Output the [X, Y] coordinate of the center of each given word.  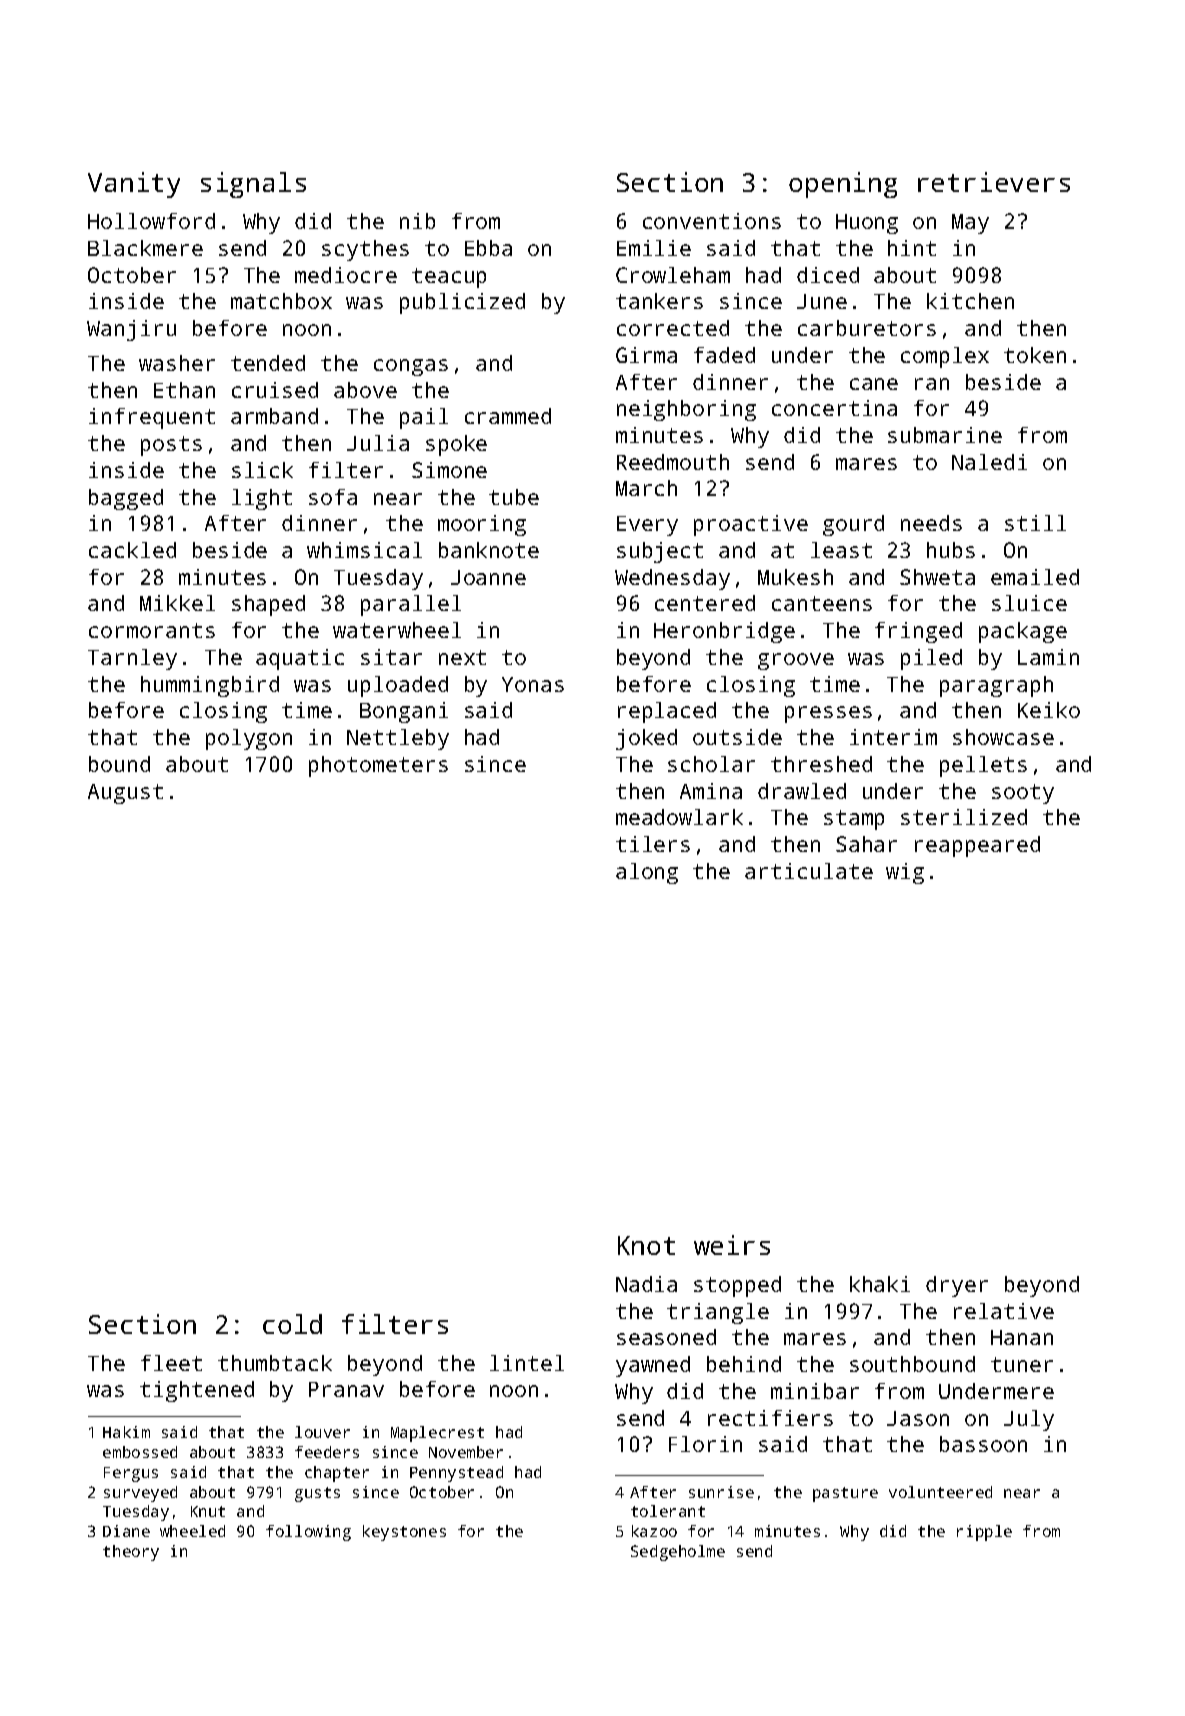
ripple [984, 1533]
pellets [983, 766]
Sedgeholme [678, 1553]
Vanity [134, 185]
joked [646, 739]
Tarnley [132, 659]
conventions [712, 221]
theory [131, 1553]
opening [843, 185]
